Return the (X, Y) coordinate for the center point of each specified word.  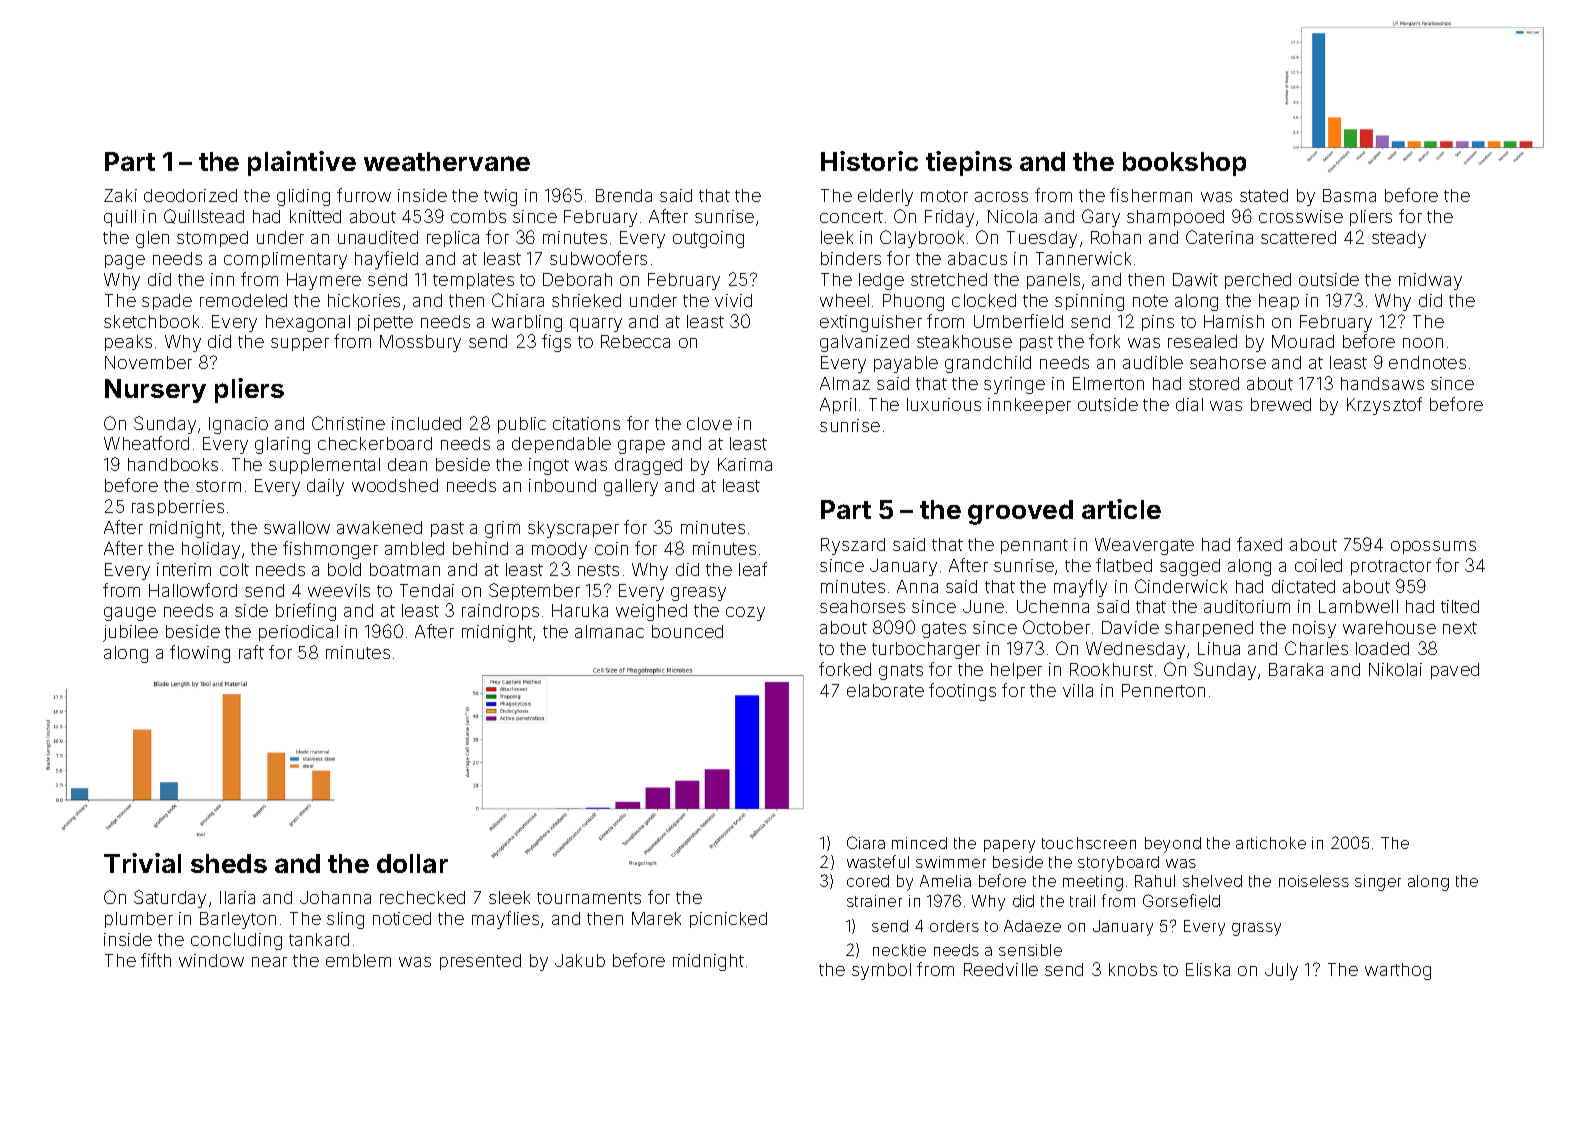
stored (1214, 383)
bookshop (1184, 164)
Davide (1130, 627)
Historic (869, 161)
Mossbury (420, 343)
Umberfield (1018, 321)
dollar (412, 863)
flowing (200, 654)
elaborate (885, 690)
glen (152, 239)
